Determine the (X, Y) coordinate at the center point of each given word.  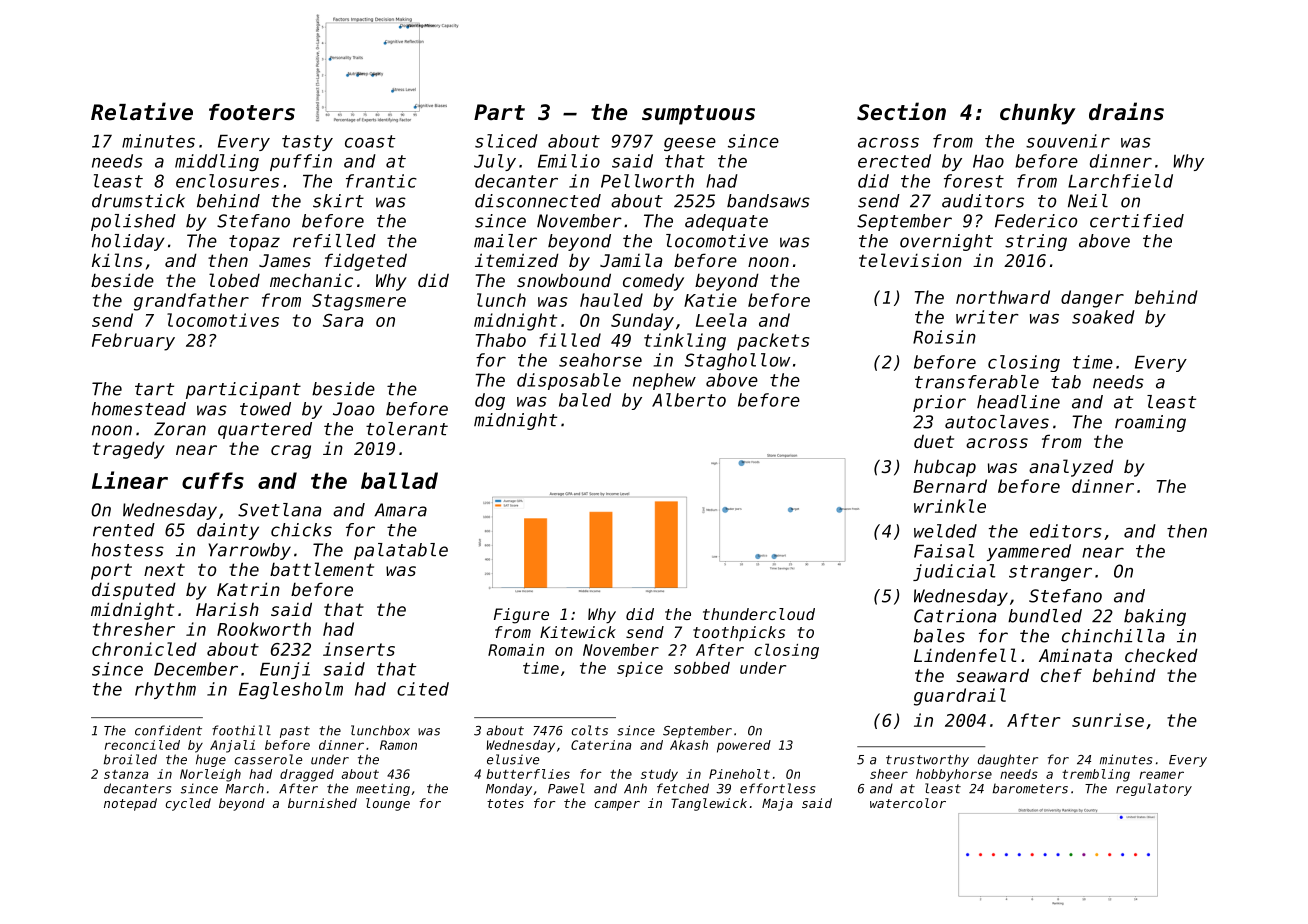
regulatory (1154, 789)
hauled (611, 300)
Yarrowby (250, 551)
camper (617, 806)
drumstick (138, 201)
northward (1003, 297)
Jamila (631, 260)
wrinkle (950, 506)
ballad (399, 480)
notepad (130, 804)
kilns (117, 260)
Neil (1088, 201)
